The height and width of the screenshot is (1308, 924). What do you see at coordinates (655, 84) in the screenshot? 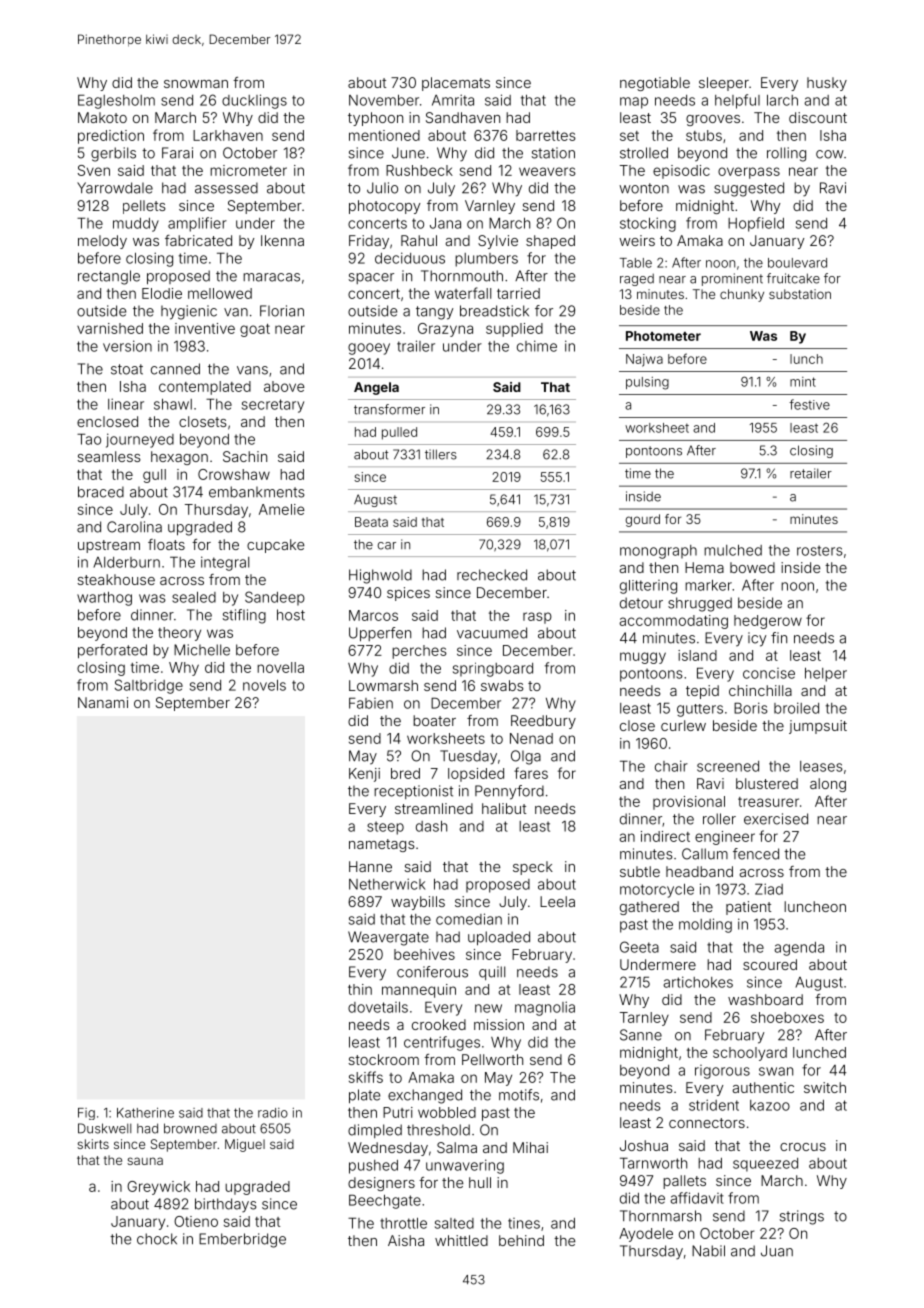
I see `negotiable` at bounding box center [655, 84].
